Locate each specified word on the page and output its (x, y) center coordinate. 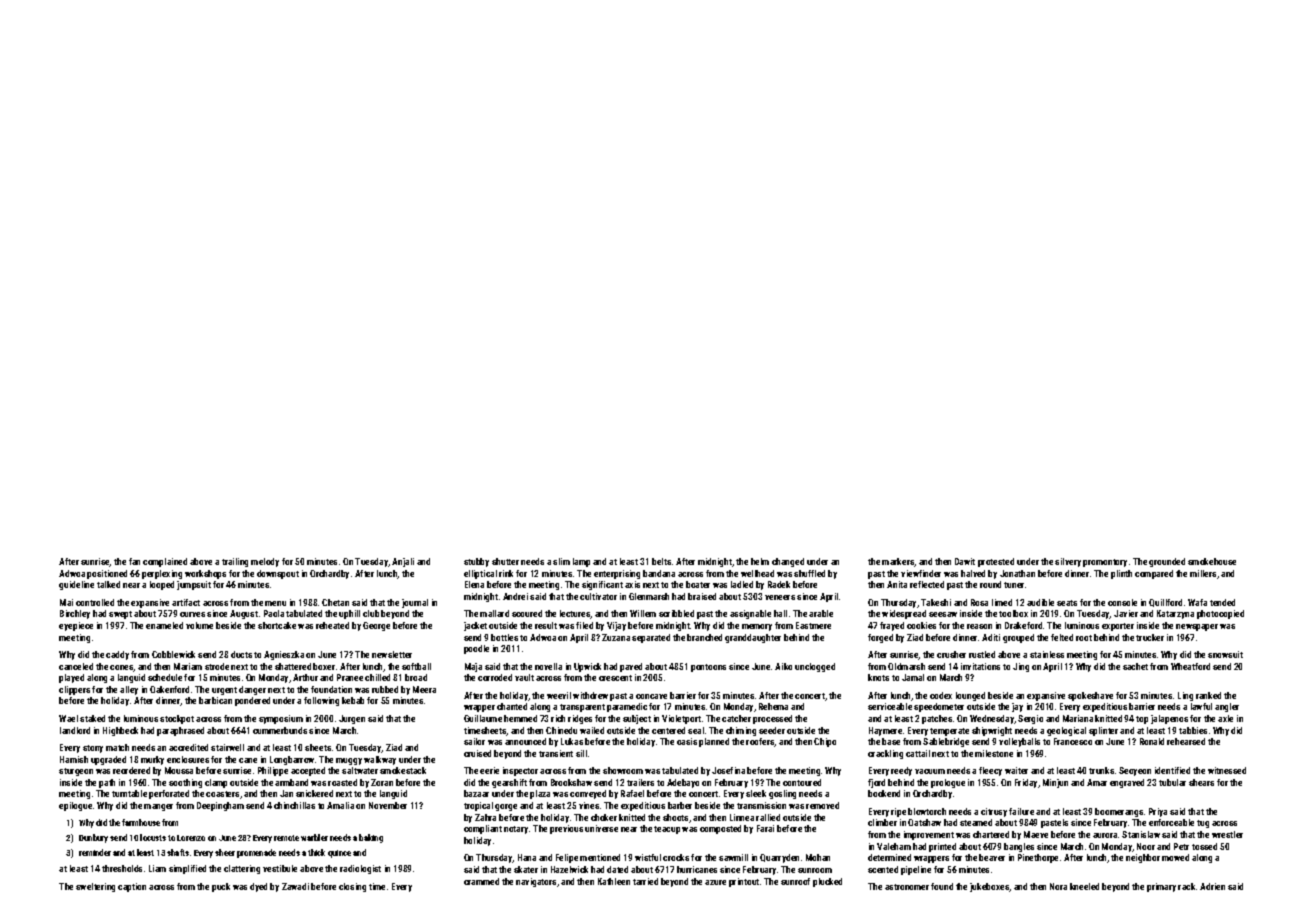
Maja (473, 667)
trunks (1101, 770)
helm (760, 561)
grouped (1018, 638)
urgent (224, 691)
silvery (1068, 562)
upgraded (108, 760)
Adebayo (683, 783)
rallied (768, 817)
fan (134, 561)
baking (371, 838)
